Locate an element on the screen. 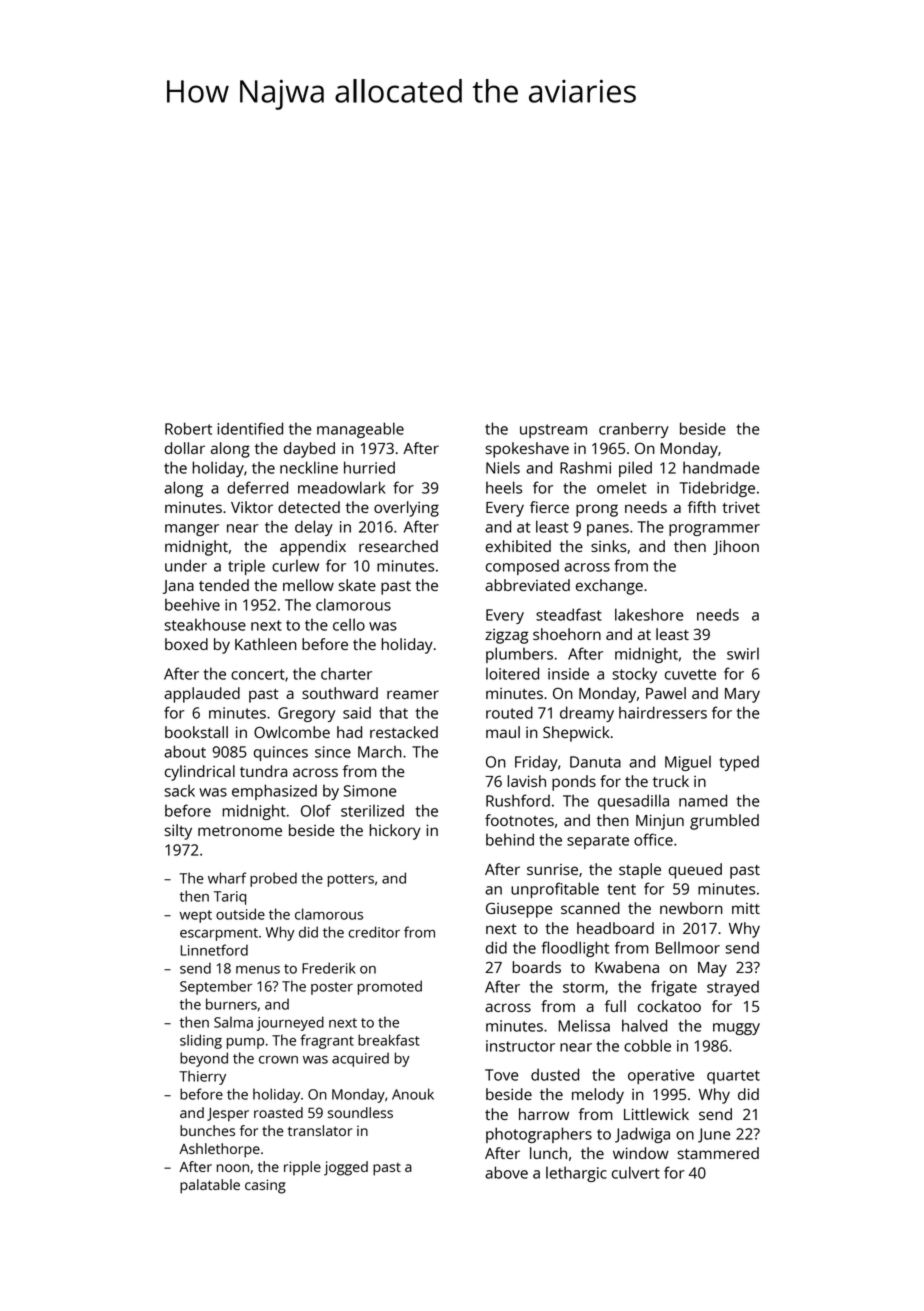  storm is located at coordinates (583, 987).
